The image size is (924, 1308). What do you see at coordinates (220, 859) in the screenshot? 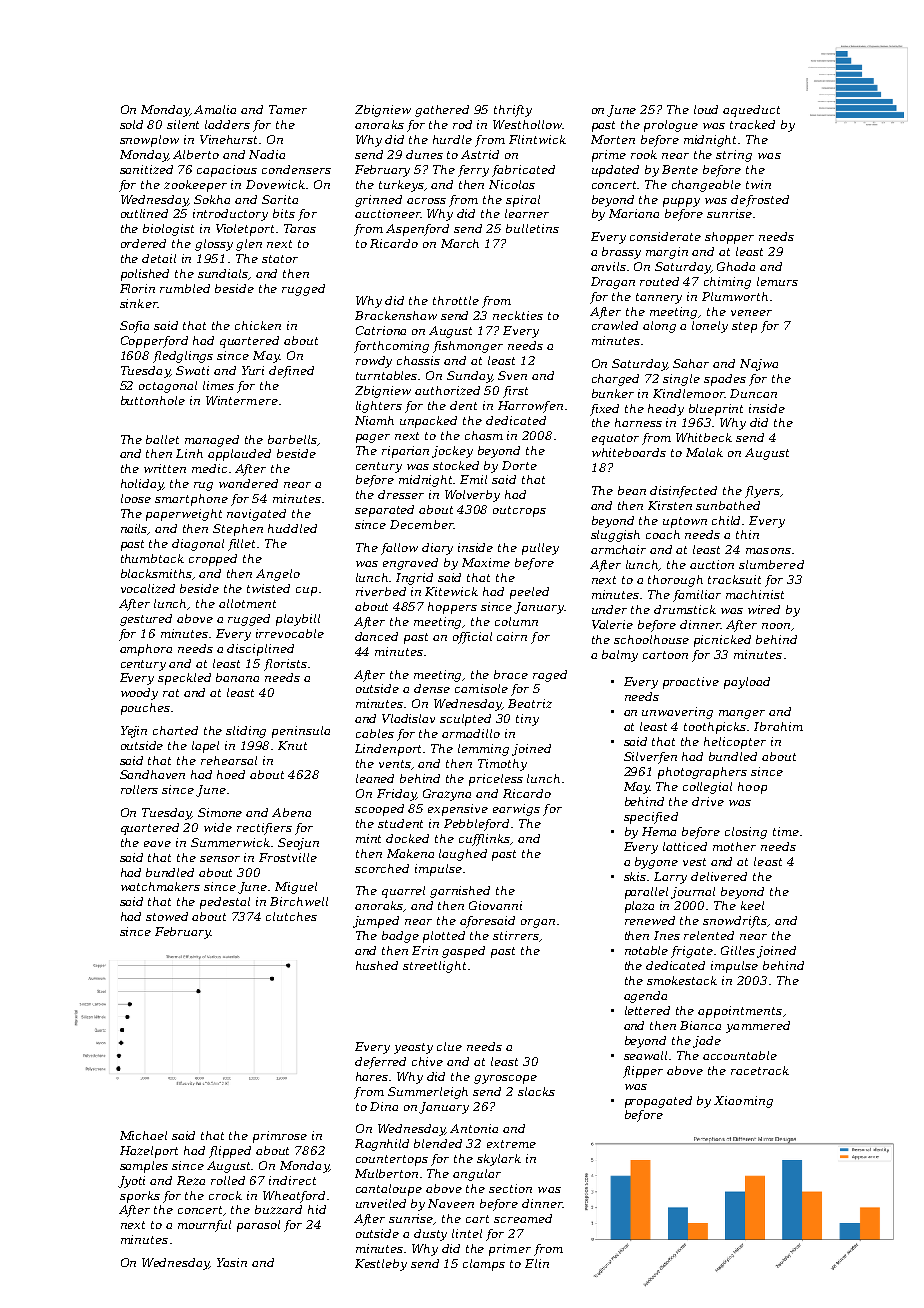
I see `sensor` at bounding box center [220, 859].
